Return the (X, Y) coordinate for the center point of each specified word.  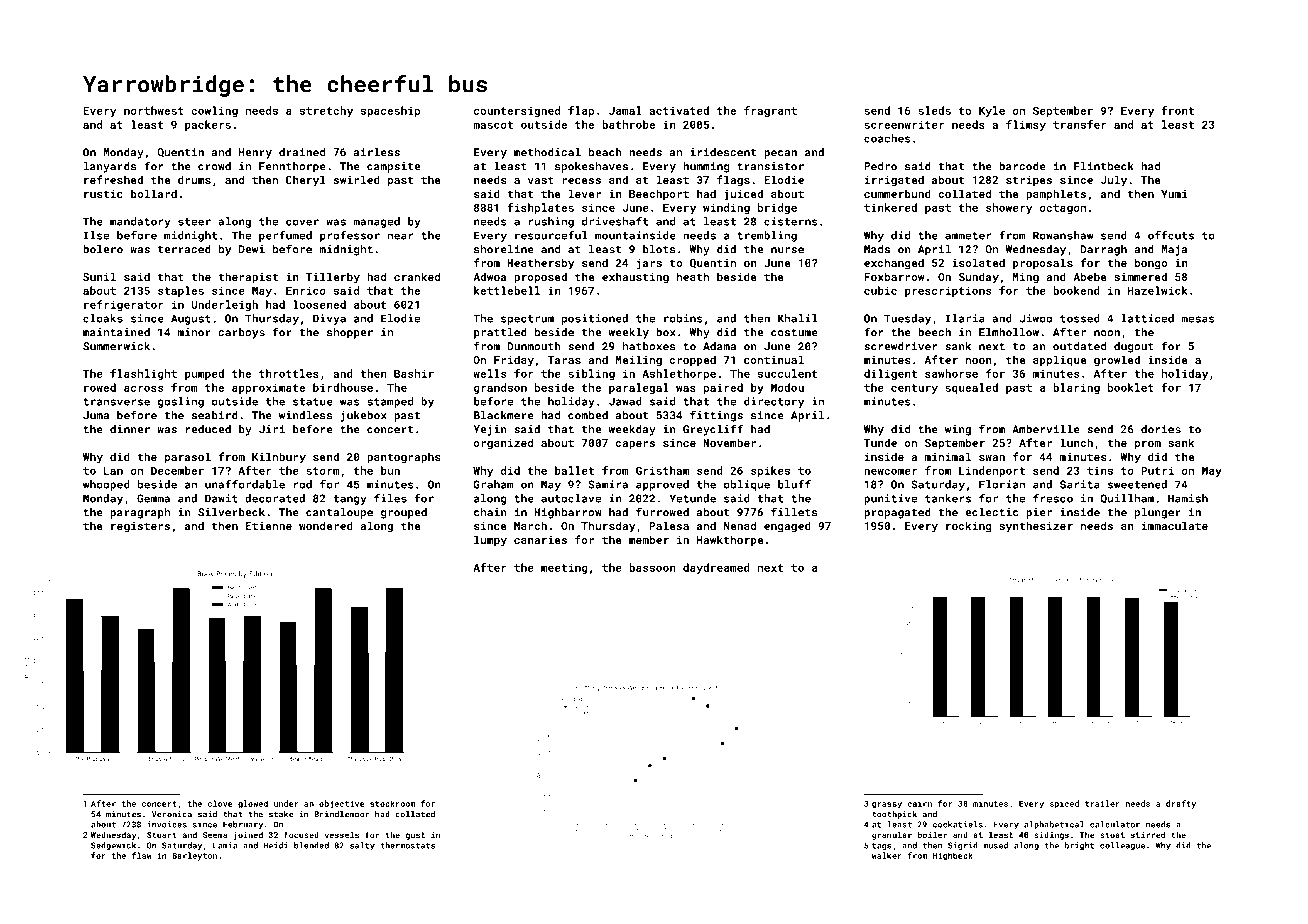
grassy (887, 805)
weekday (632, 430)
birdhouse (343, 387)
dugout (1134, 347)
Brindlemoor (342, 814)
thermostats (407, 845)
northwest (154, 110)
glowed (253, 804)
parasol (188, 458)
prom (1148, 445)
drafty (1181, 804)
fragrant (770, 111)
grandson (500, 388)
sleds (934, 110)
